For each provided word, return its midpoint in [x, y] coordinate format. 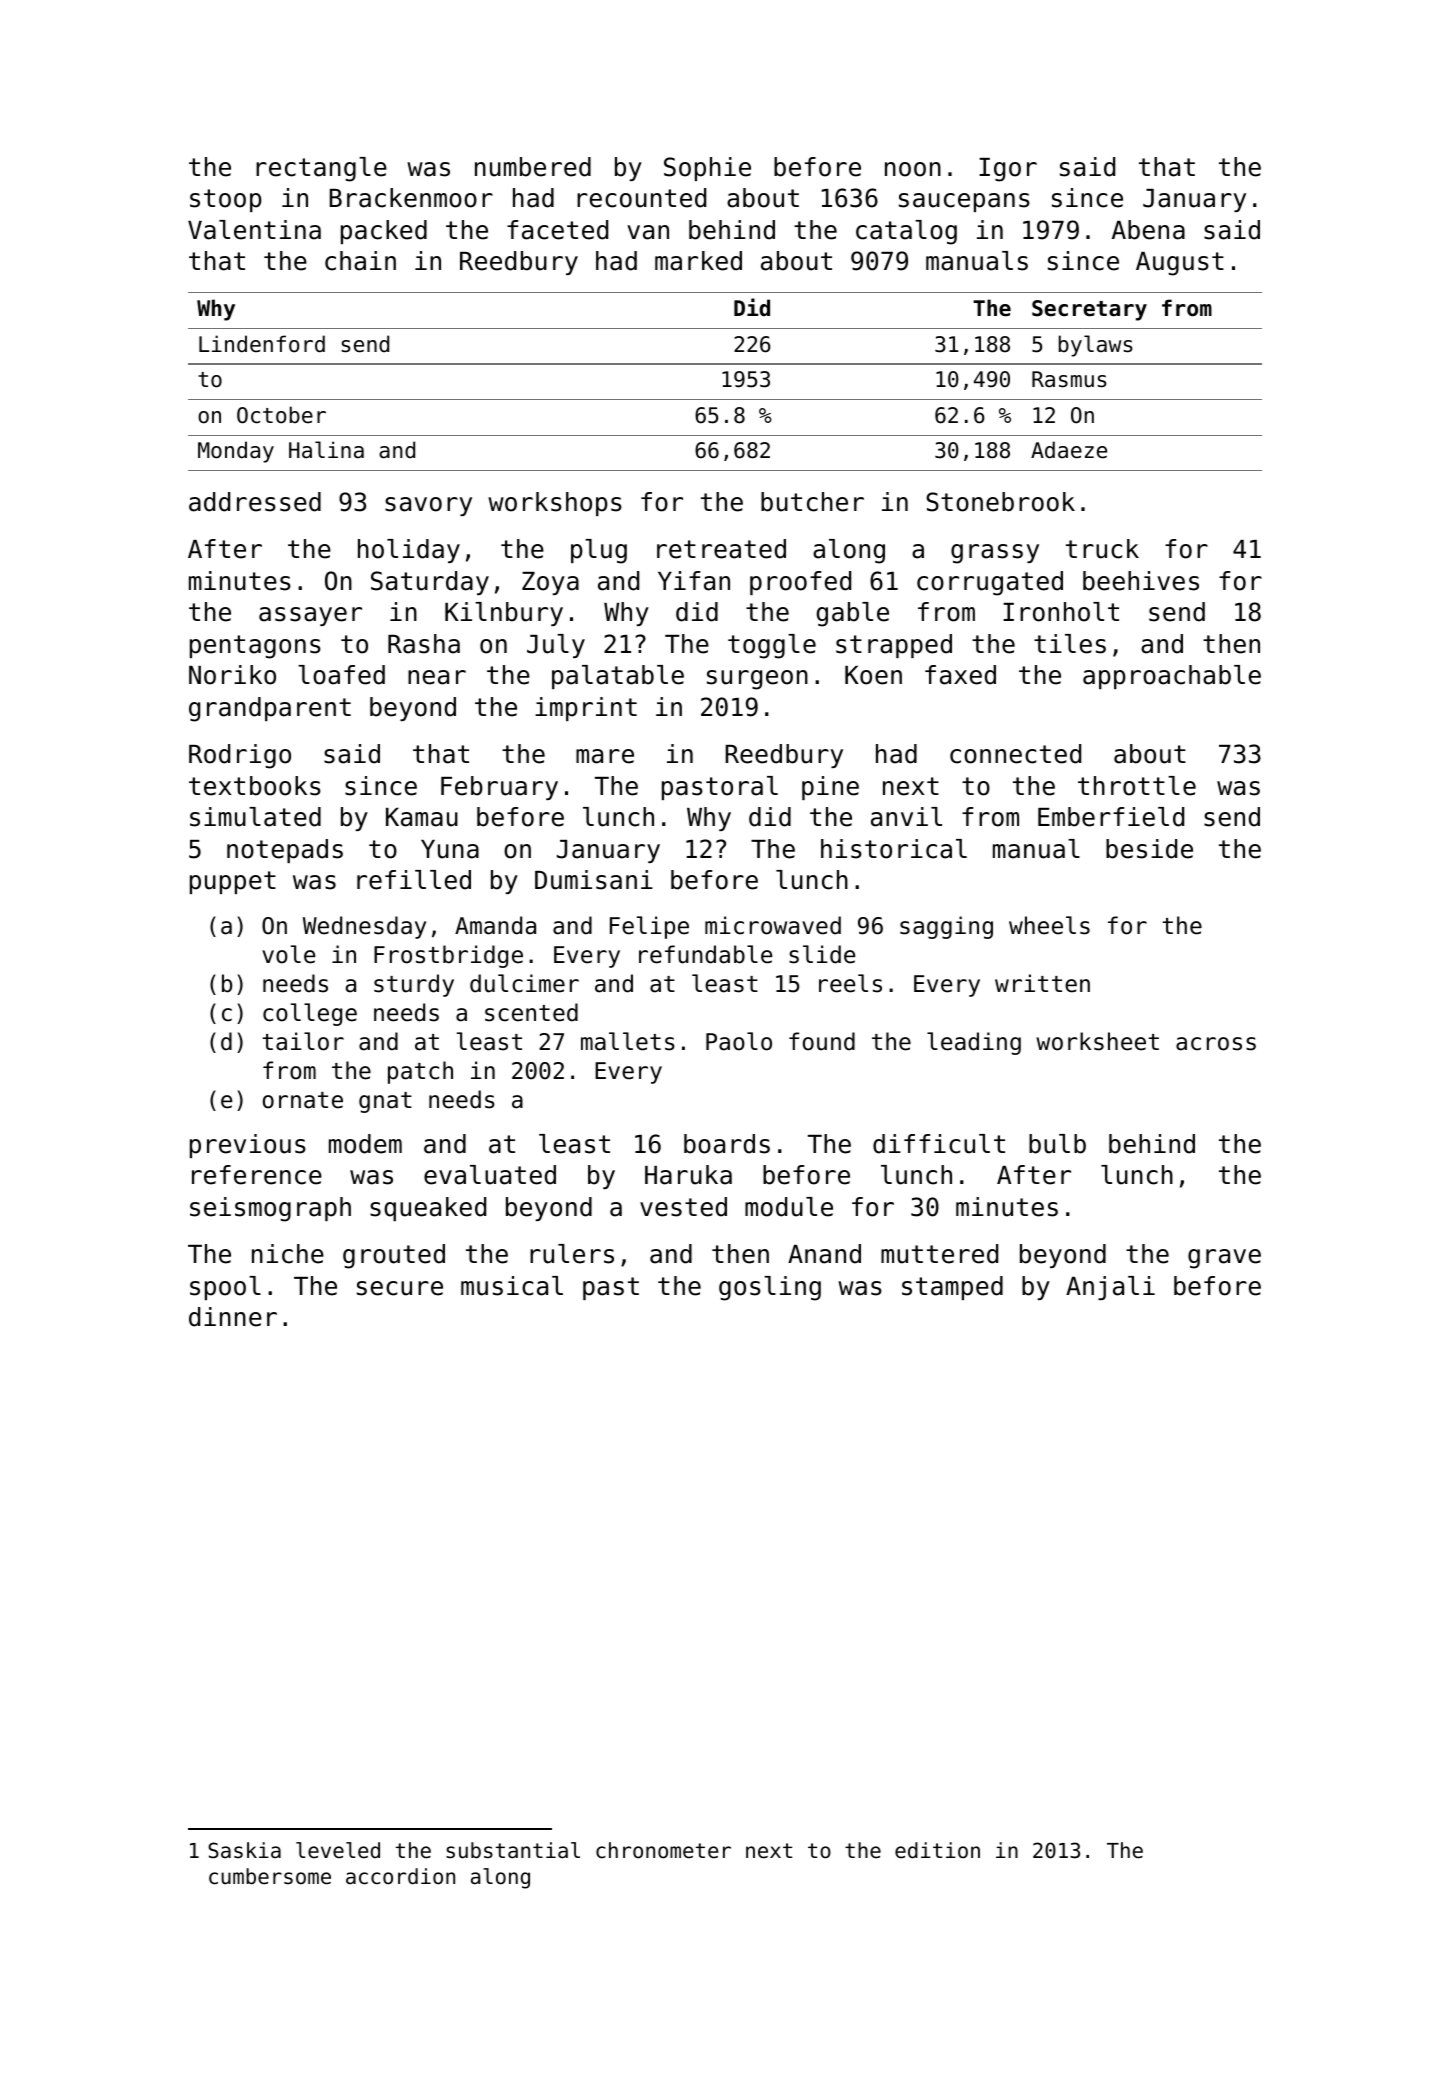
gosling [770, 1288]
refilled [414, 880]
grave [1224, 1259]
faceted [557, 230]
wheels [1049, 925]
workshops [555, 504]
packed [384, 232]
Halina [326, 450]
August [1180, 264]
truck [1102, 549]
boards [727, 1144]
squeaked [428, 1209]
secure [400, 1288]
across [1216, 1044]
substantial [513, 1850]
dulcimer [524, 983]
